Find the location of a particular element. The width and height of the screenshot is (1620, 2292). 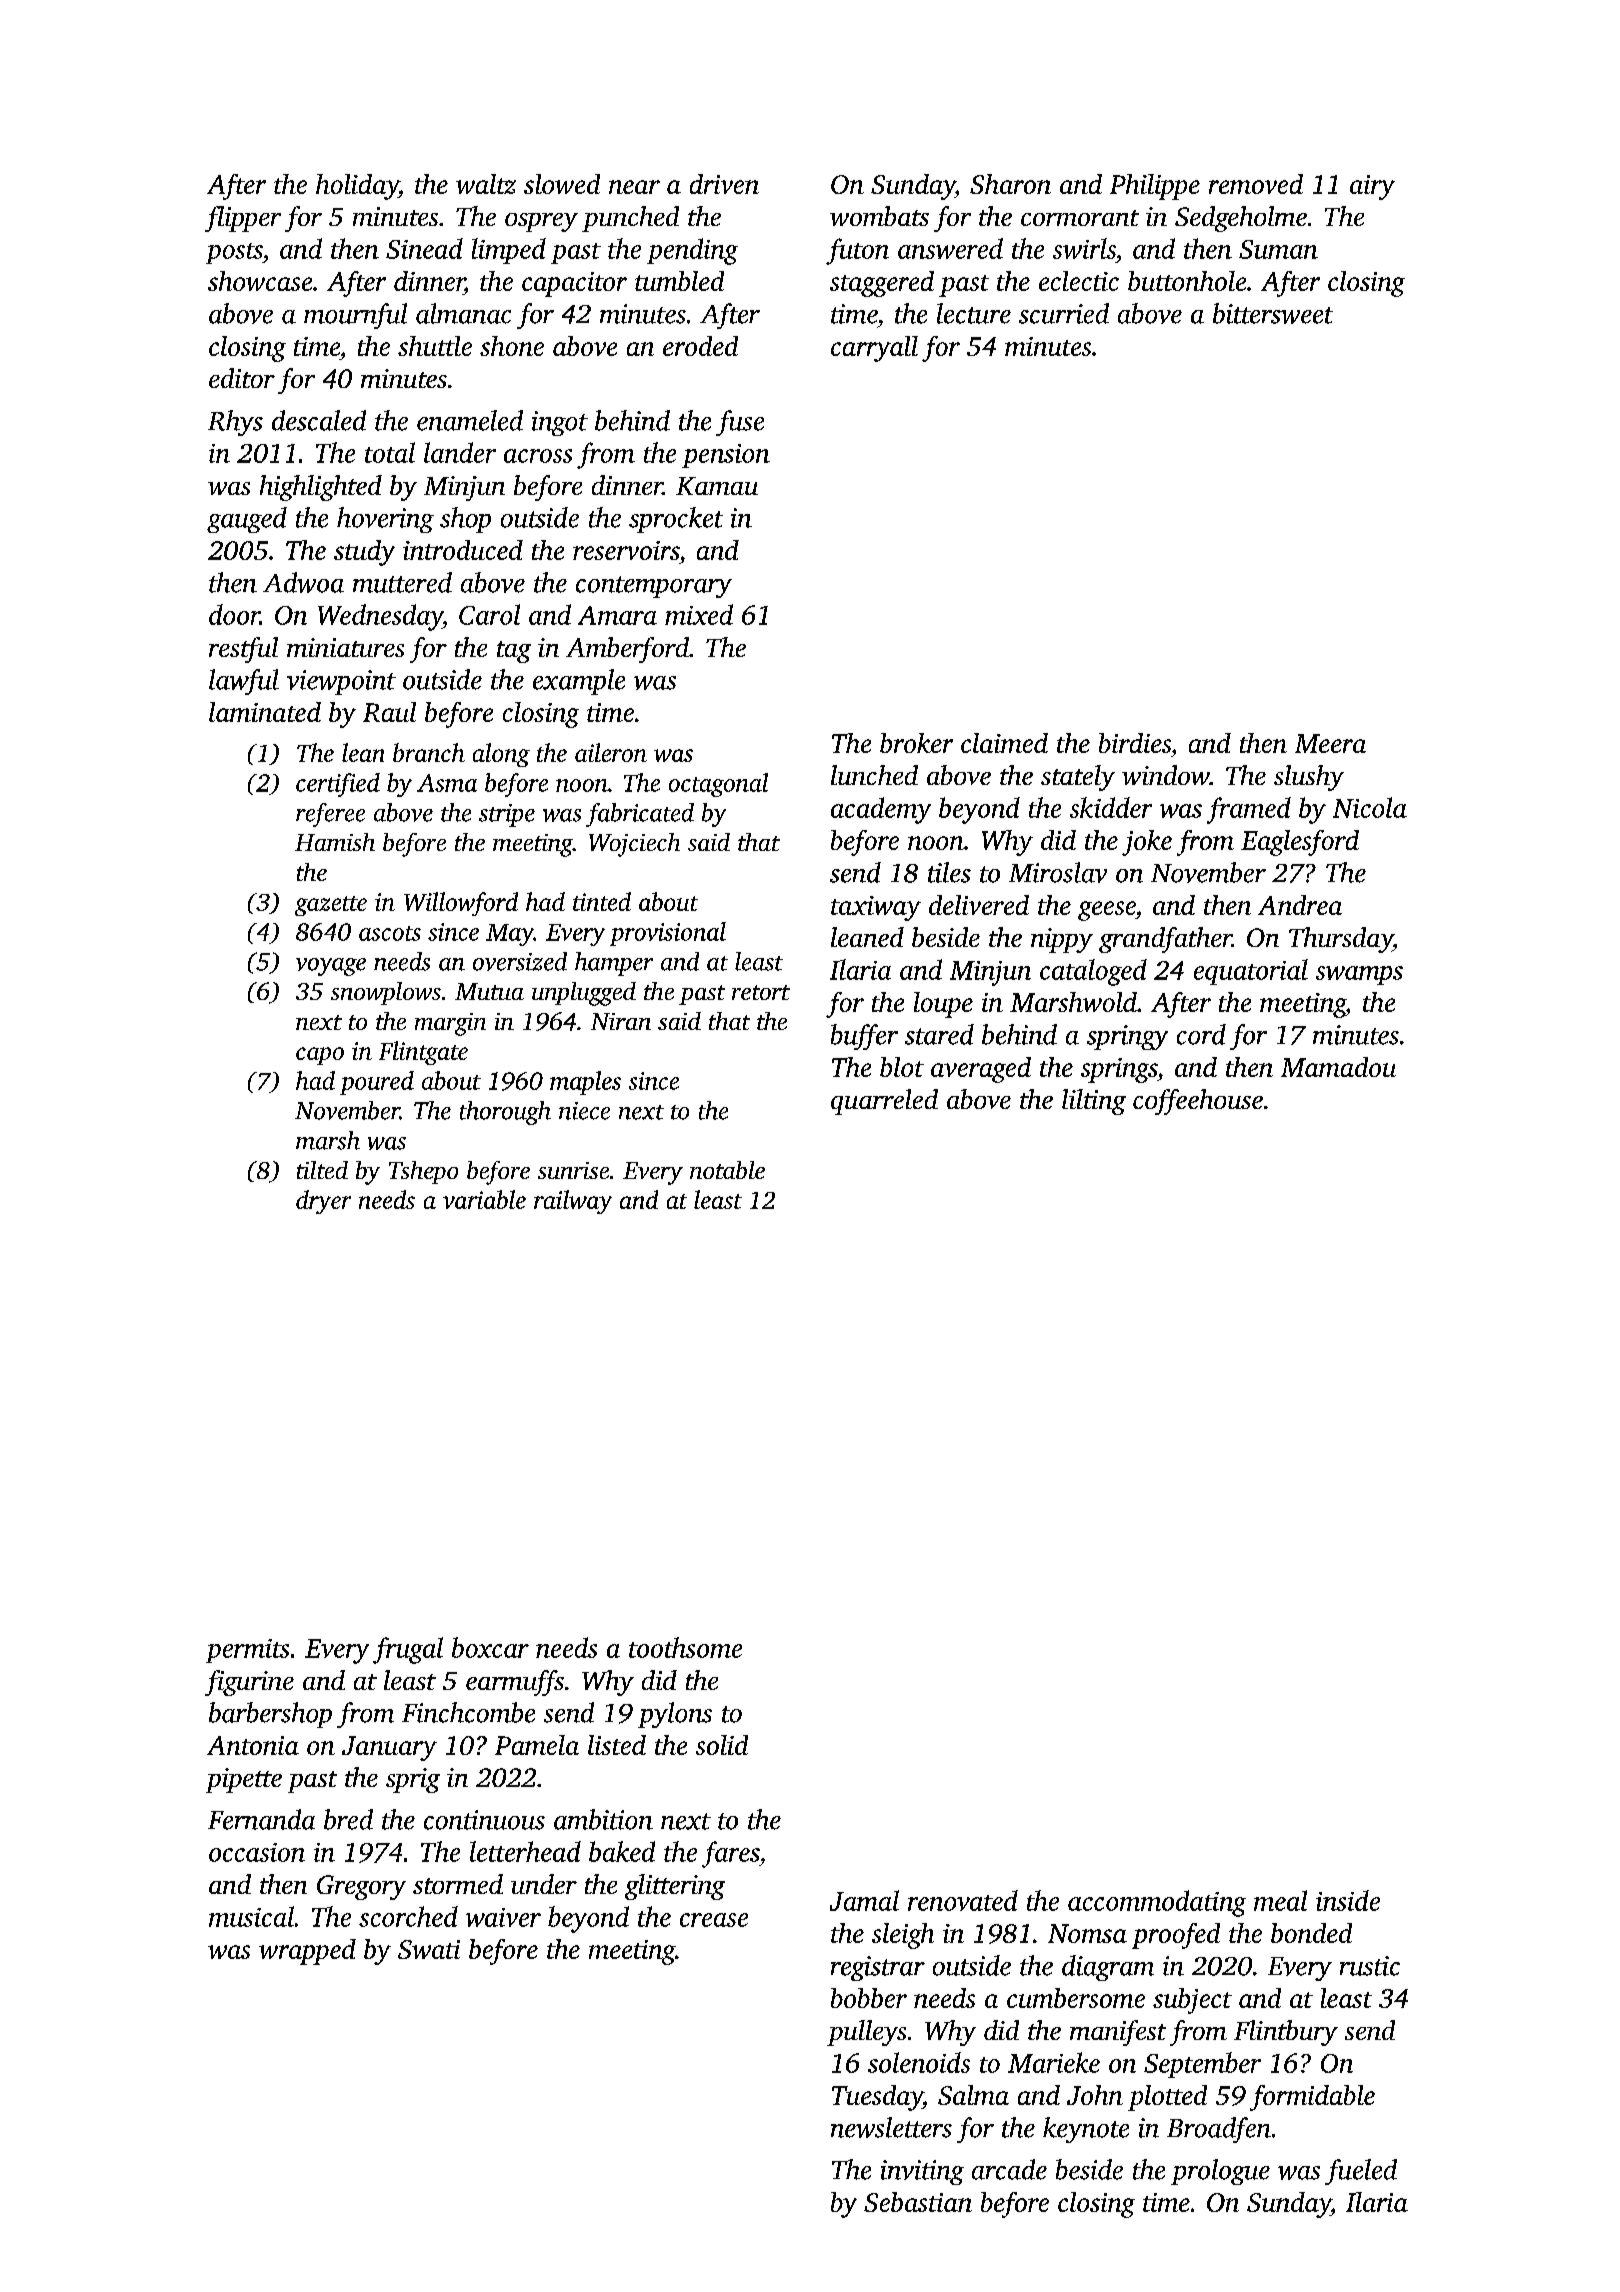

Thursday is located at coordinates (1341, 940).
